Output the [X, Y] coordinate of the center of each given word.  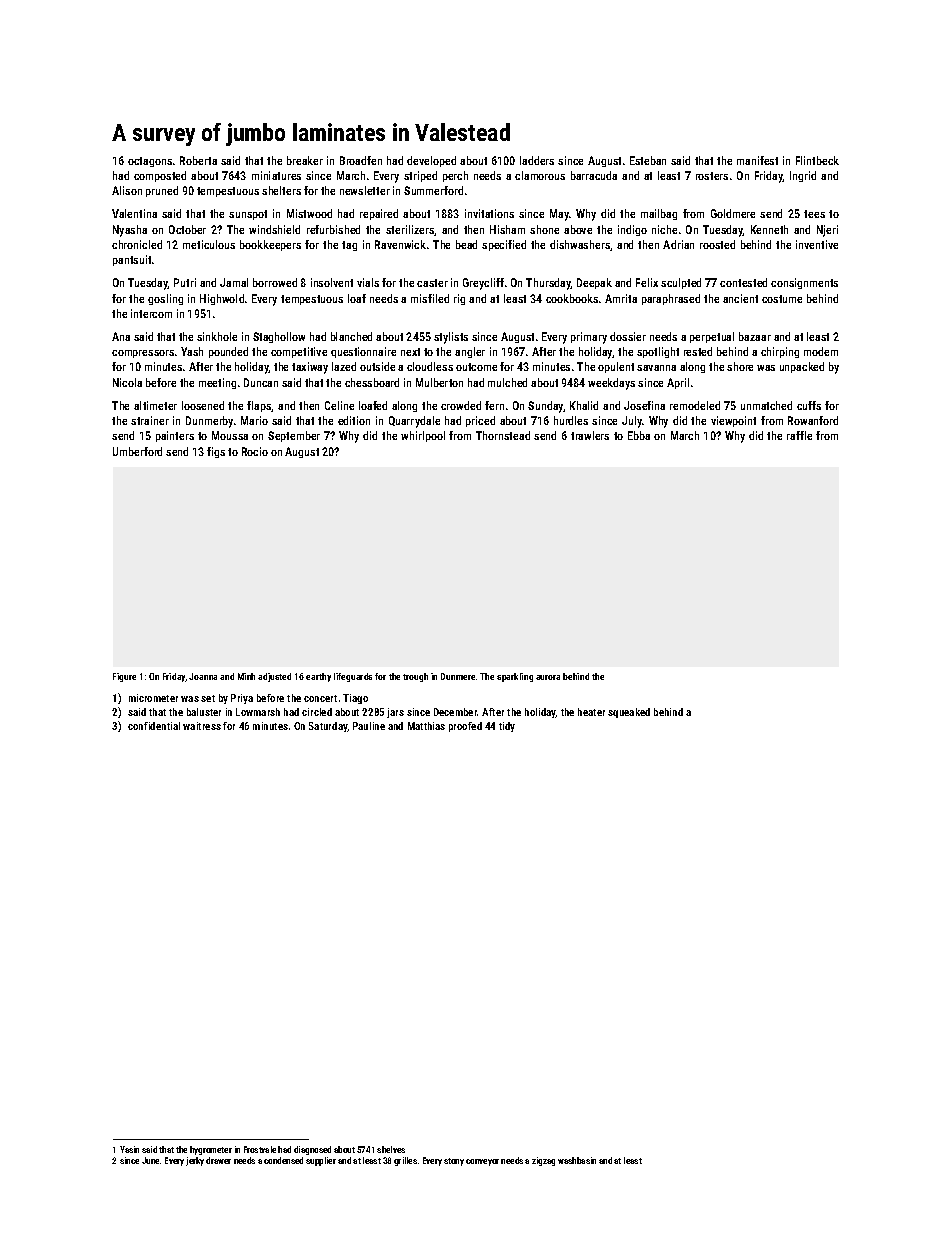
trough [415, 677]
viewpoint [733, 421]
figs [216, 452]
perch [455, 176]
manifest [757, 160]
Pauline [369, 726]
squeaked [629, 713]
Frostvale [260, 1149]
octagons [150, 162]
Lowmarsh [258, 712]
